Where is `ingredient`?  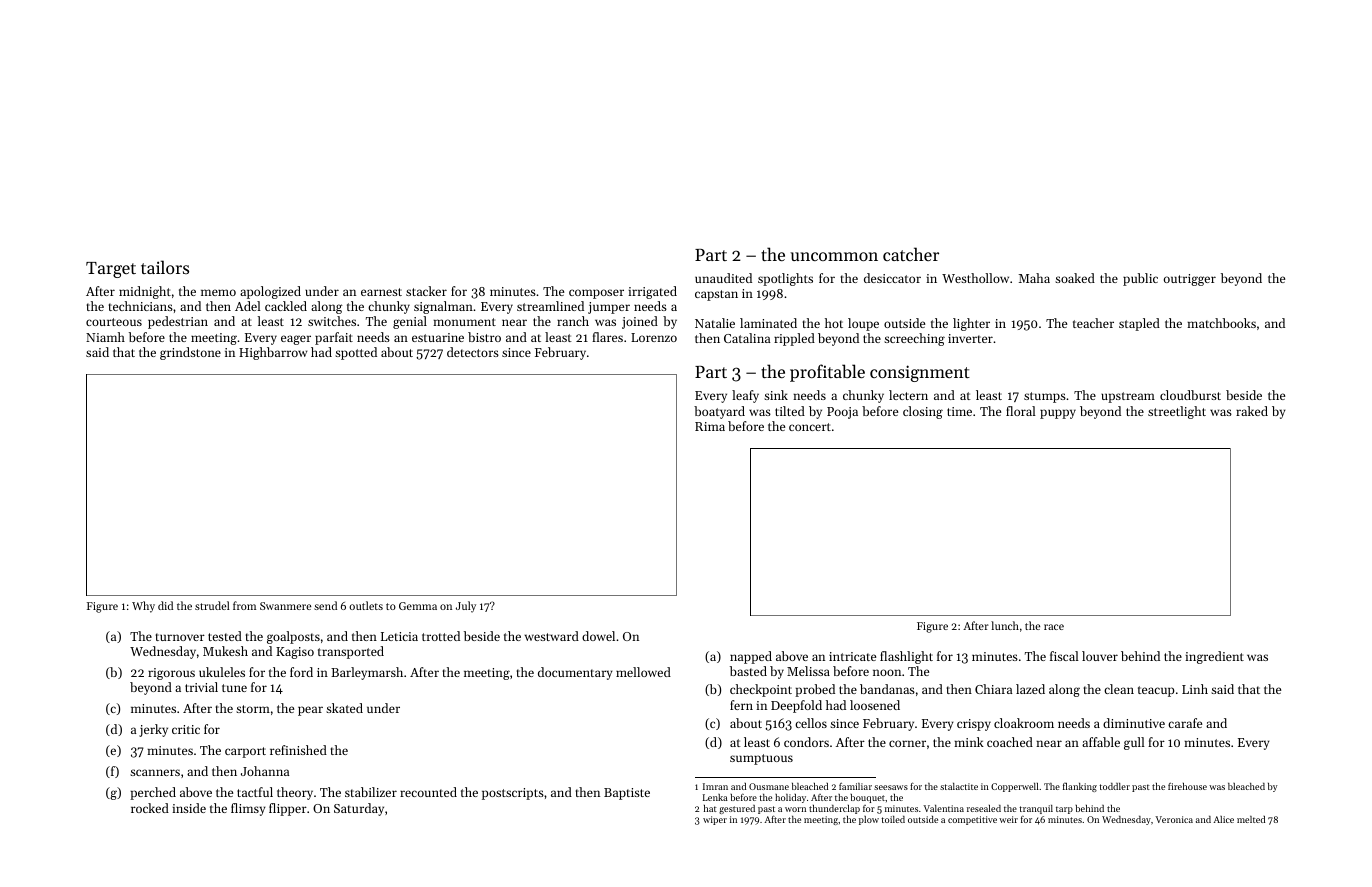
ingredient is located at coordinates (1214, 657).
